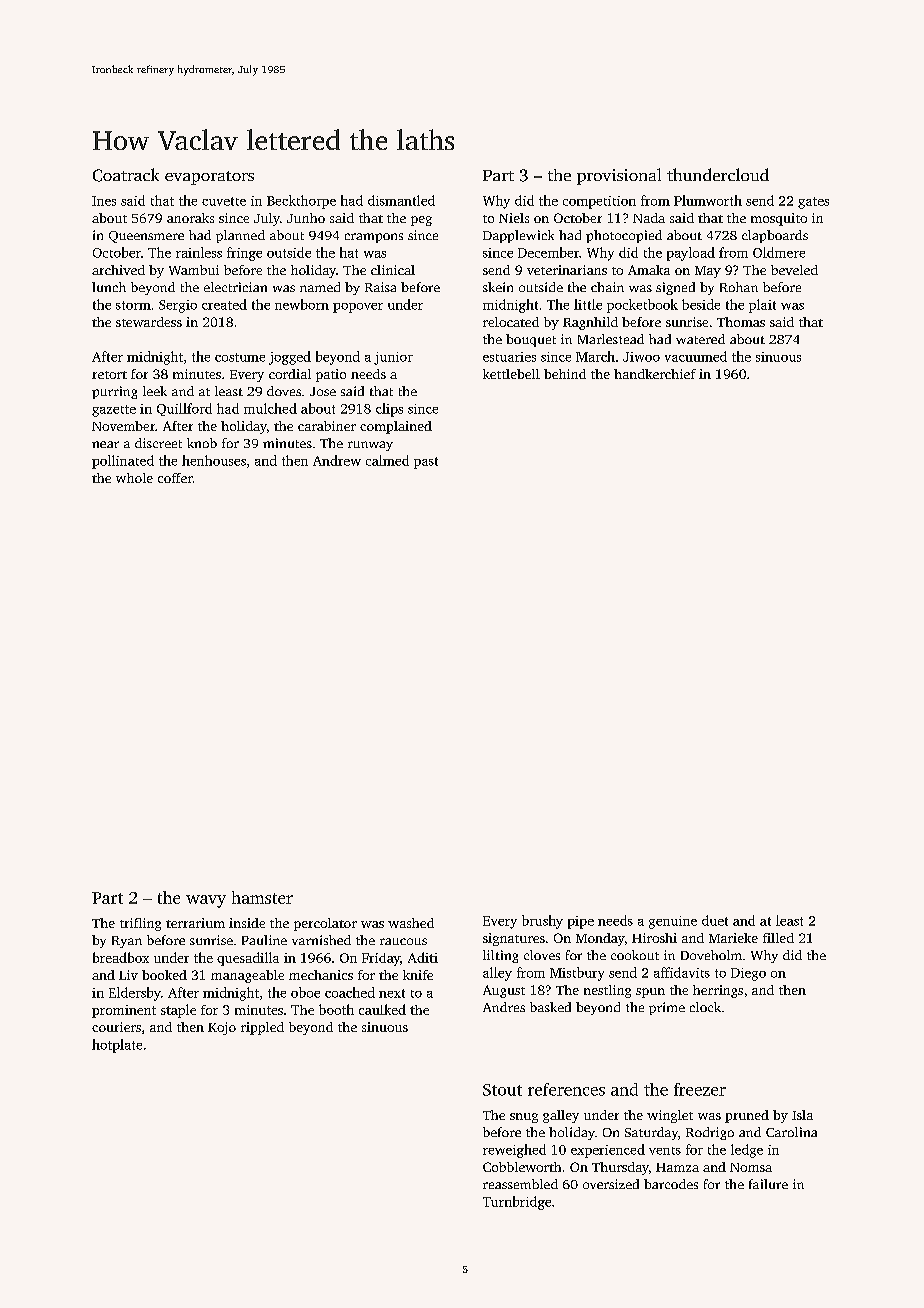 The image size is (924, 1308). I want to click on Coatrack, so click(126, 175).
